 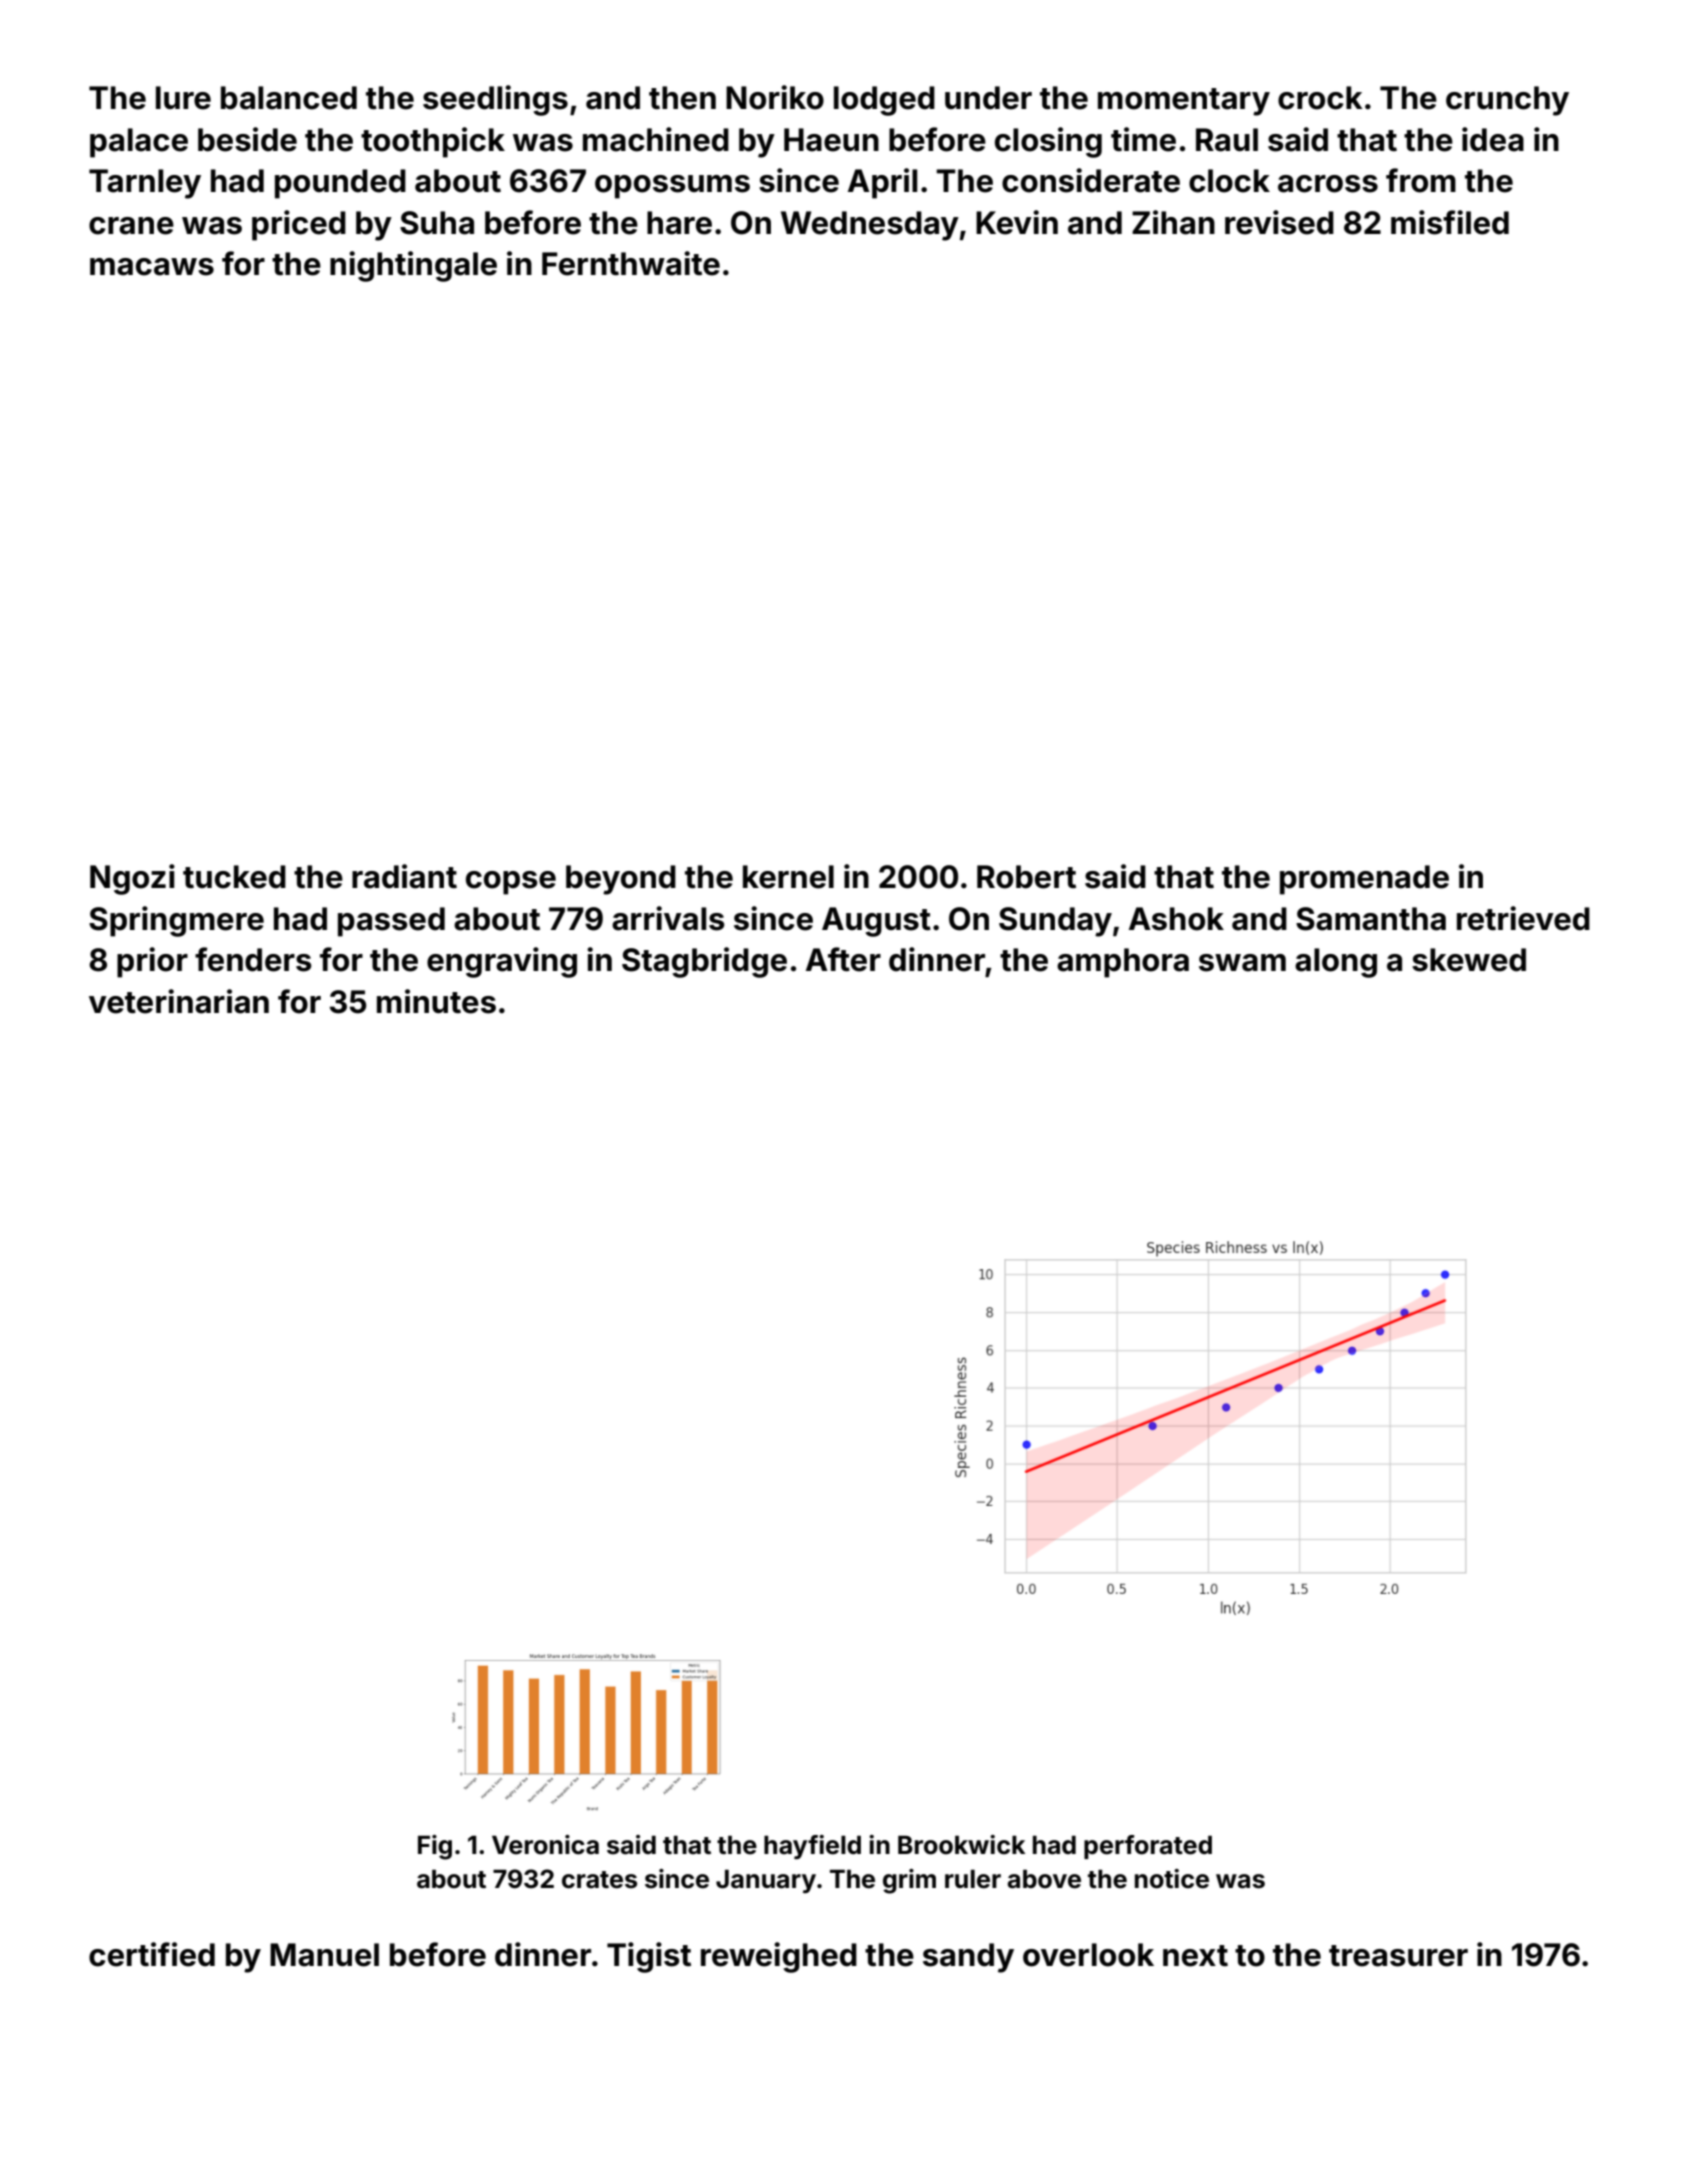 I want to click on revised, so click(x=1279, y=222).
